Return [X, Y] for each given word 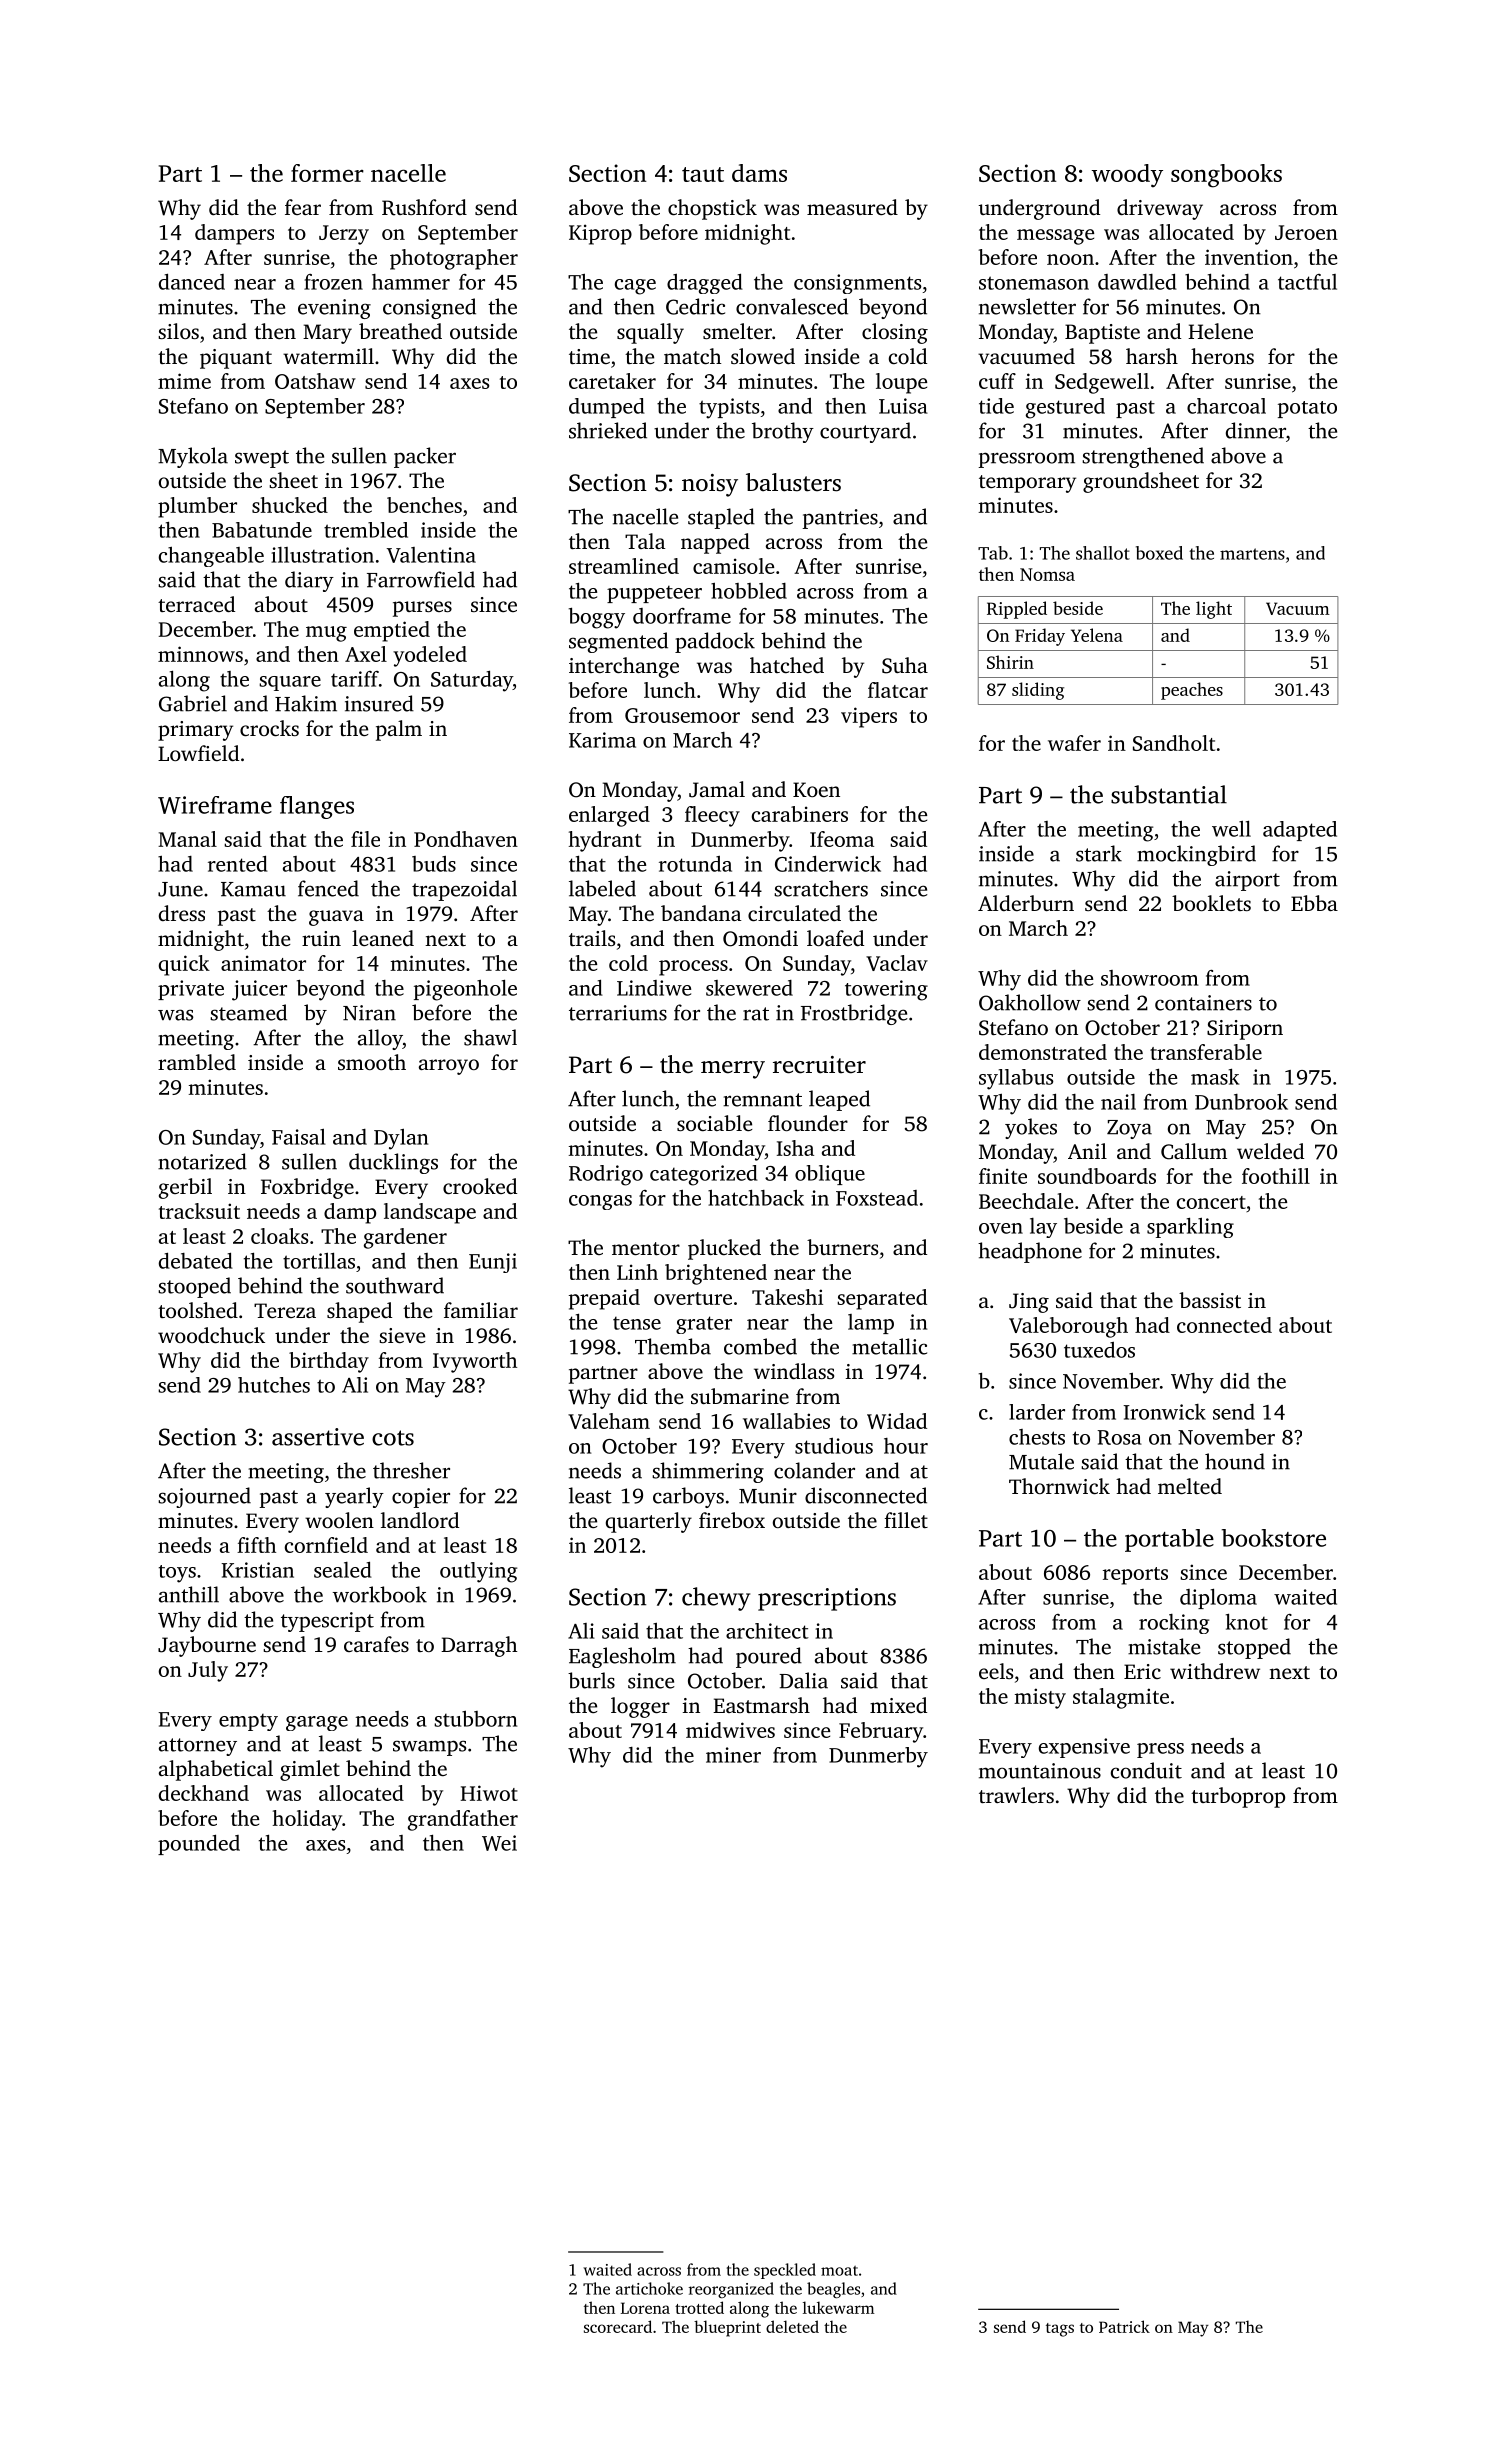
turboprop [1238, 1797]
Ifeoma [842, 839]
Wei [499, 1843]
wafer [1074, 743]
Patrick [1124, 2326]
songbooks [1226, 176]
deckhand [204, 1793]
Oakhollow [1030, 1002]
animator [263, 963]
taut [703, 174]
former [327, 173]
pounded [199, 1844]
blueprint [727, 2328]
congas [600, 1202]
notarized [202, 1161]
